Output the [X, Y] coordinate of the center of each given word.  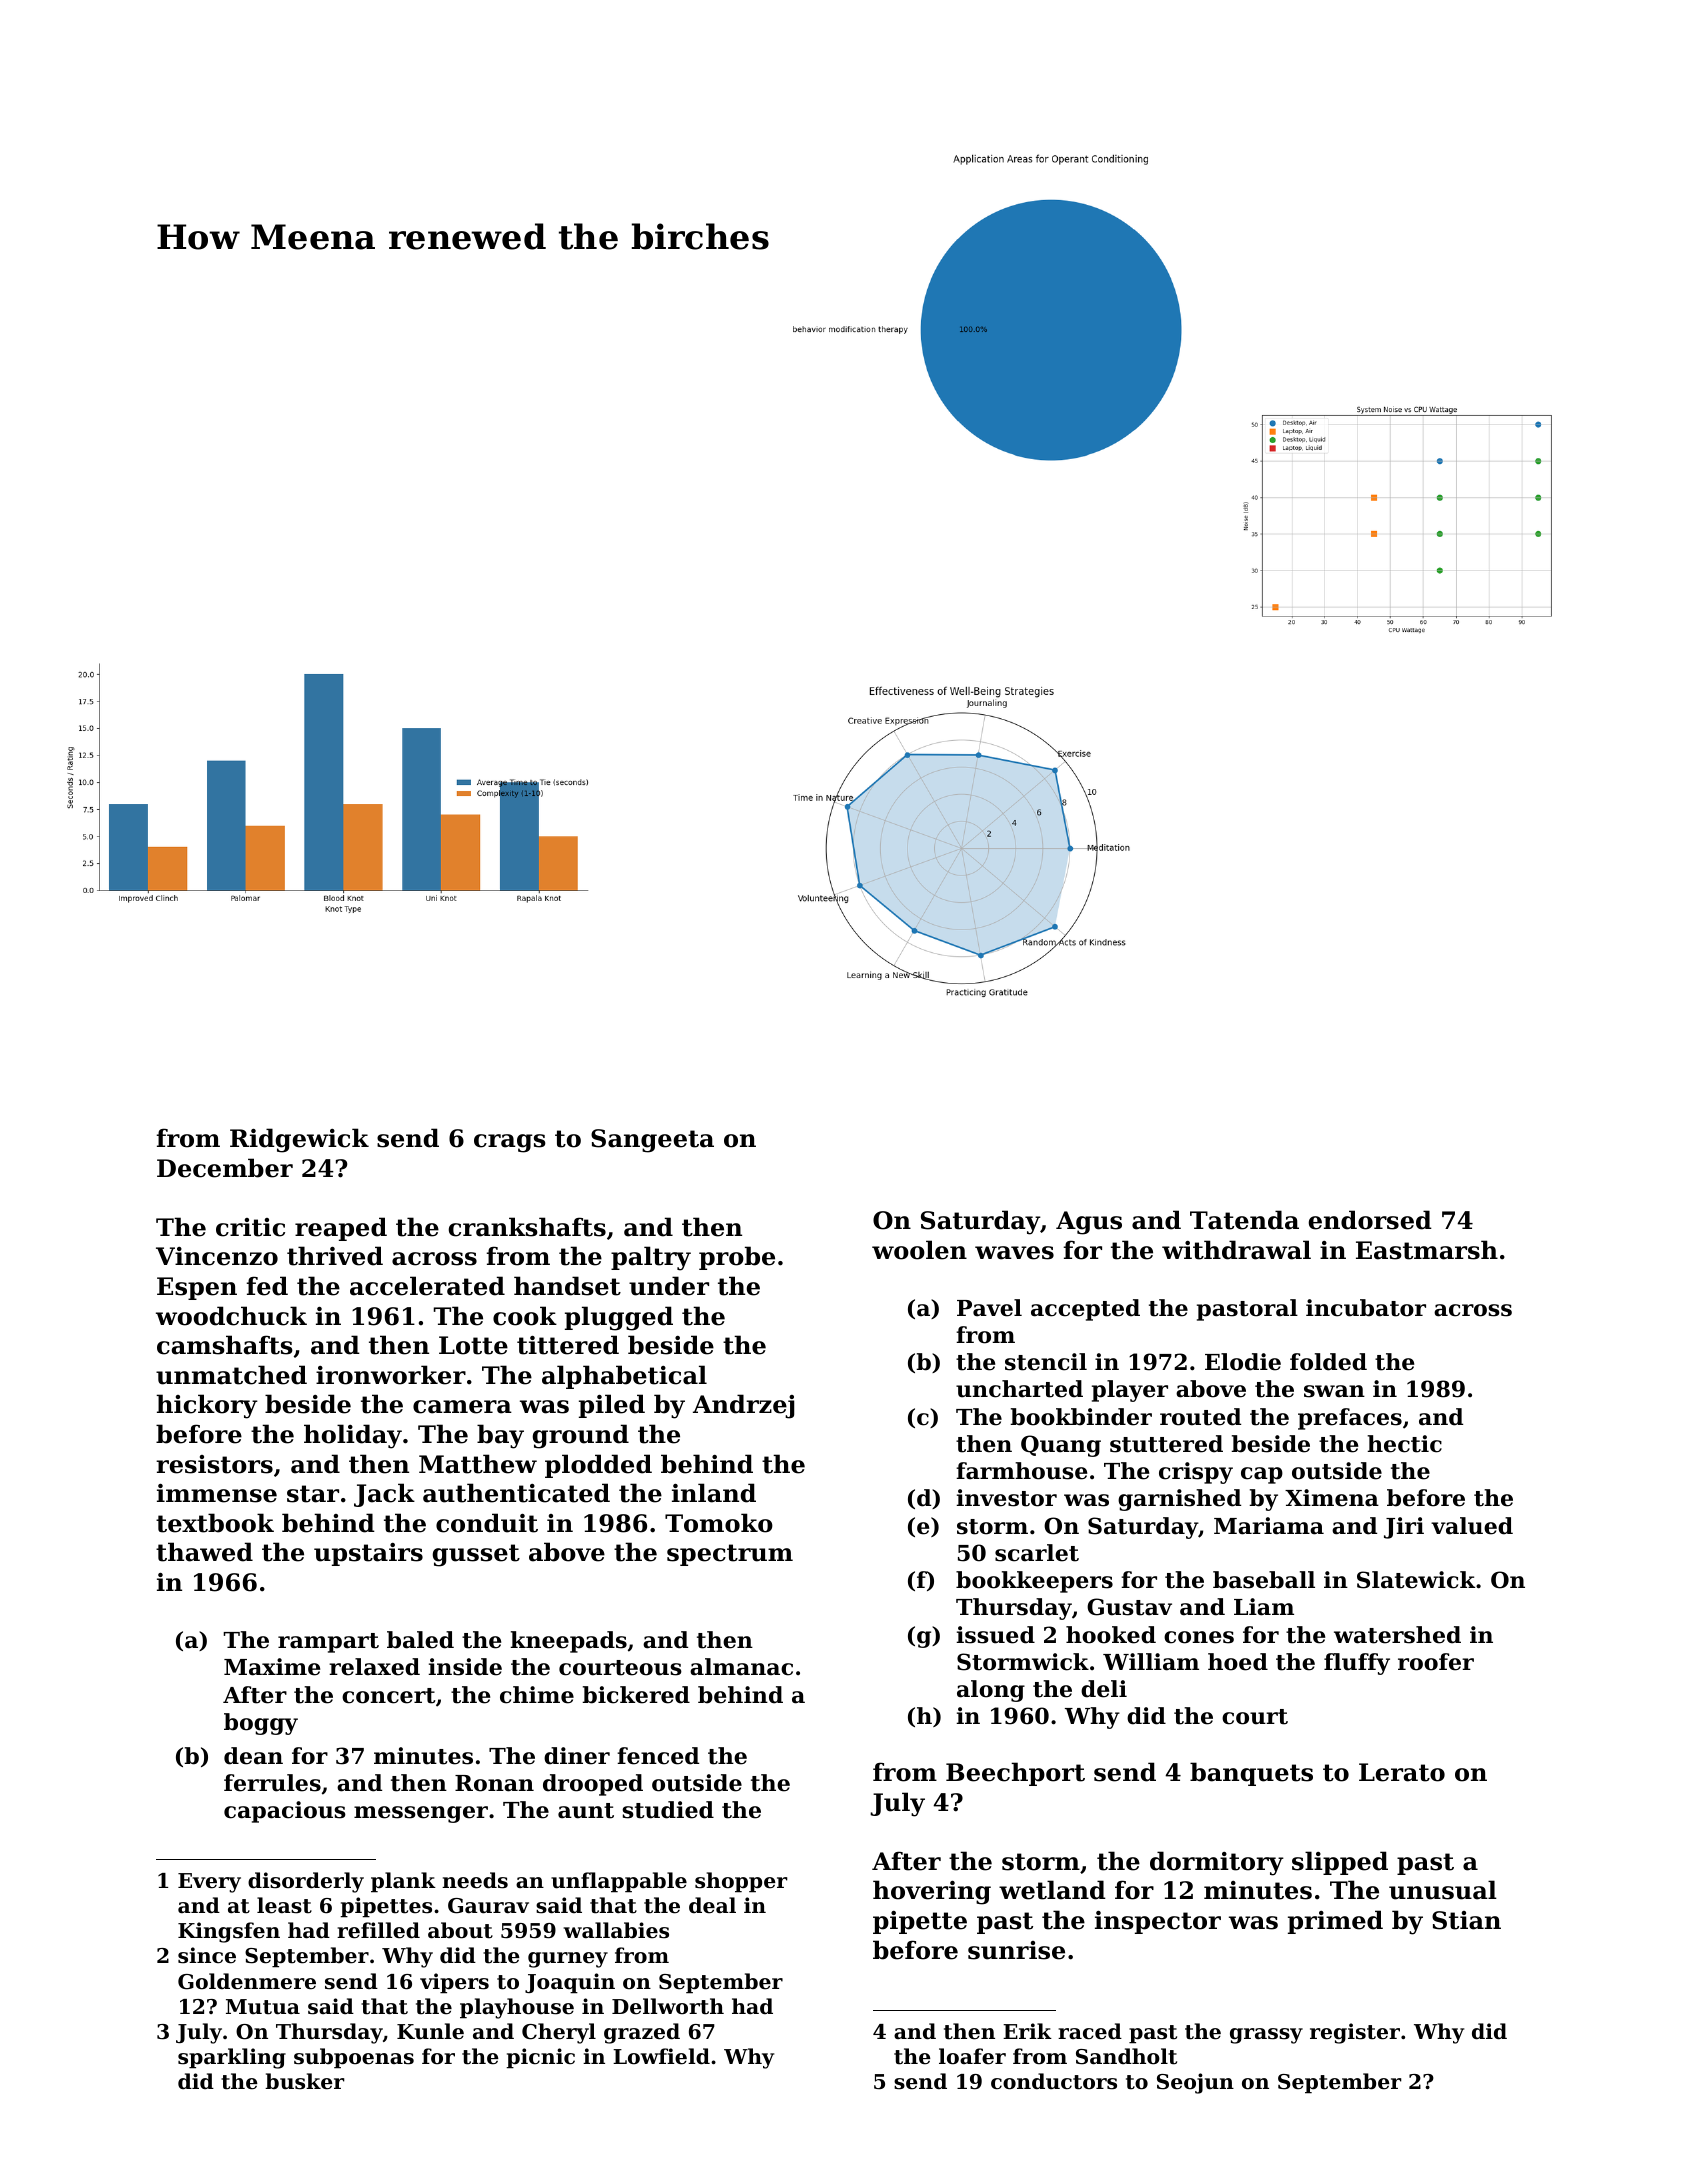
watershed [1397, 1635]
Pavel [989, 1308]
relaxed [374, 1667]
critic [250, 1227]
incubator [1366, 1308]
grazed [642, 2033]
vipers [454, 1983]
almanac [741, 1667]
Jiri [1404, 1528]
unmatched [231, 1375]
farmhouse [1021, 1471]
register [1355, 2033]
